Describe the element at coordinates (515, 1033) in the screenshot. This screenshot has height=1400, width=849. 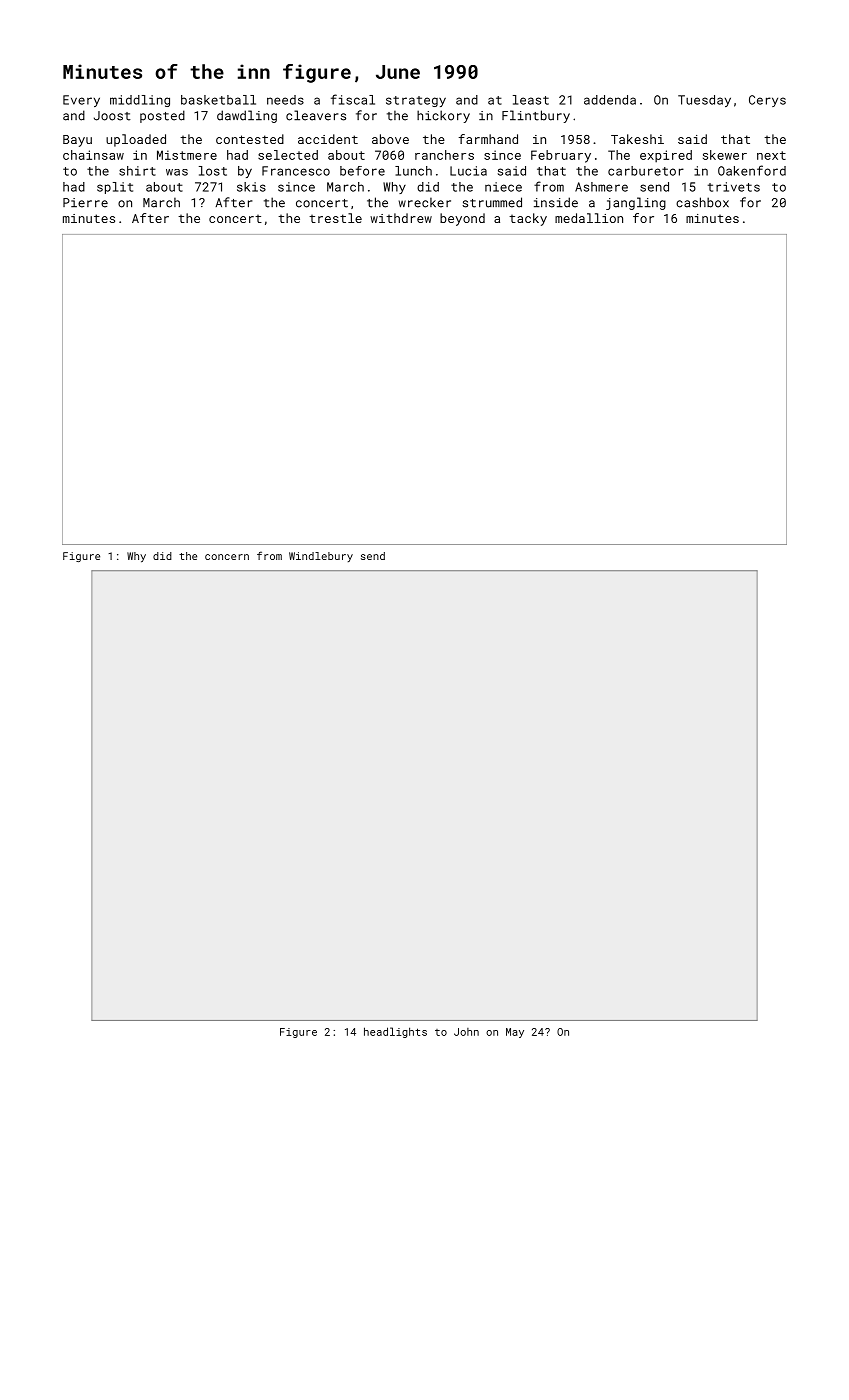
I see `May` at that location.
